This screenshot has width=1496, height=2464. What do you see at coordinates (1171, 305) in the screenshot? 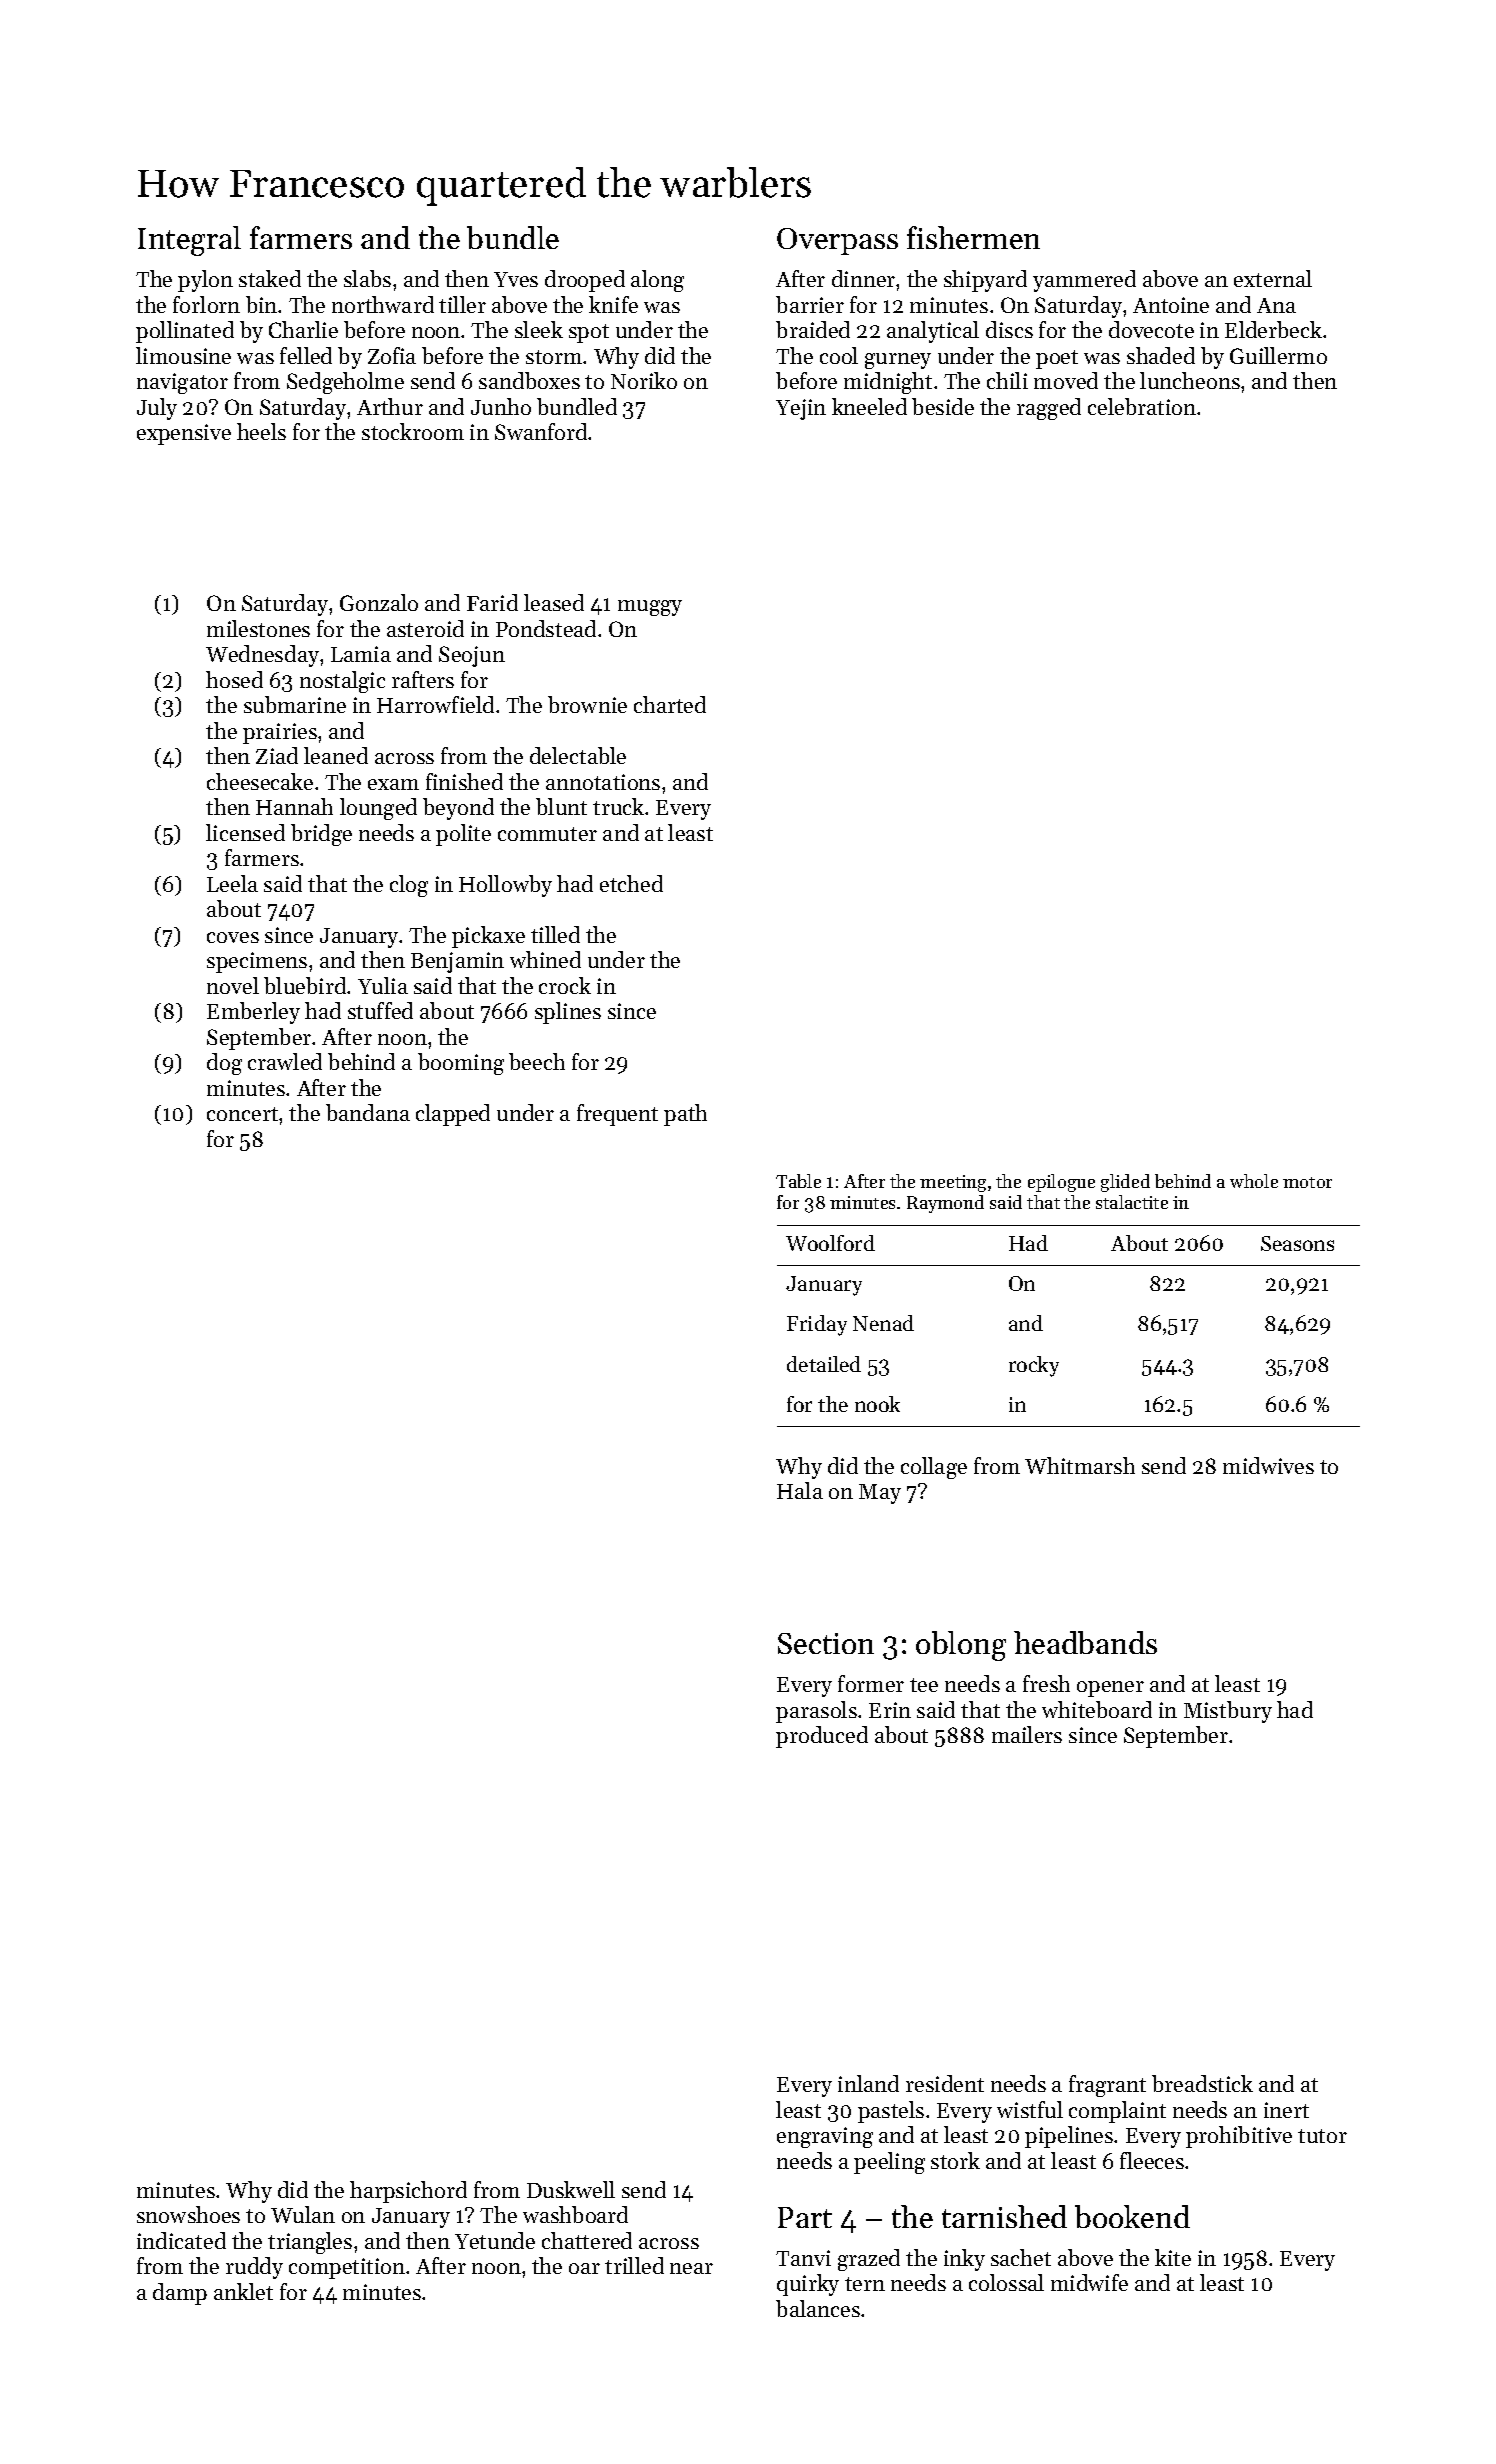
I see `Antoine` at bounding box center [1171, 305].
